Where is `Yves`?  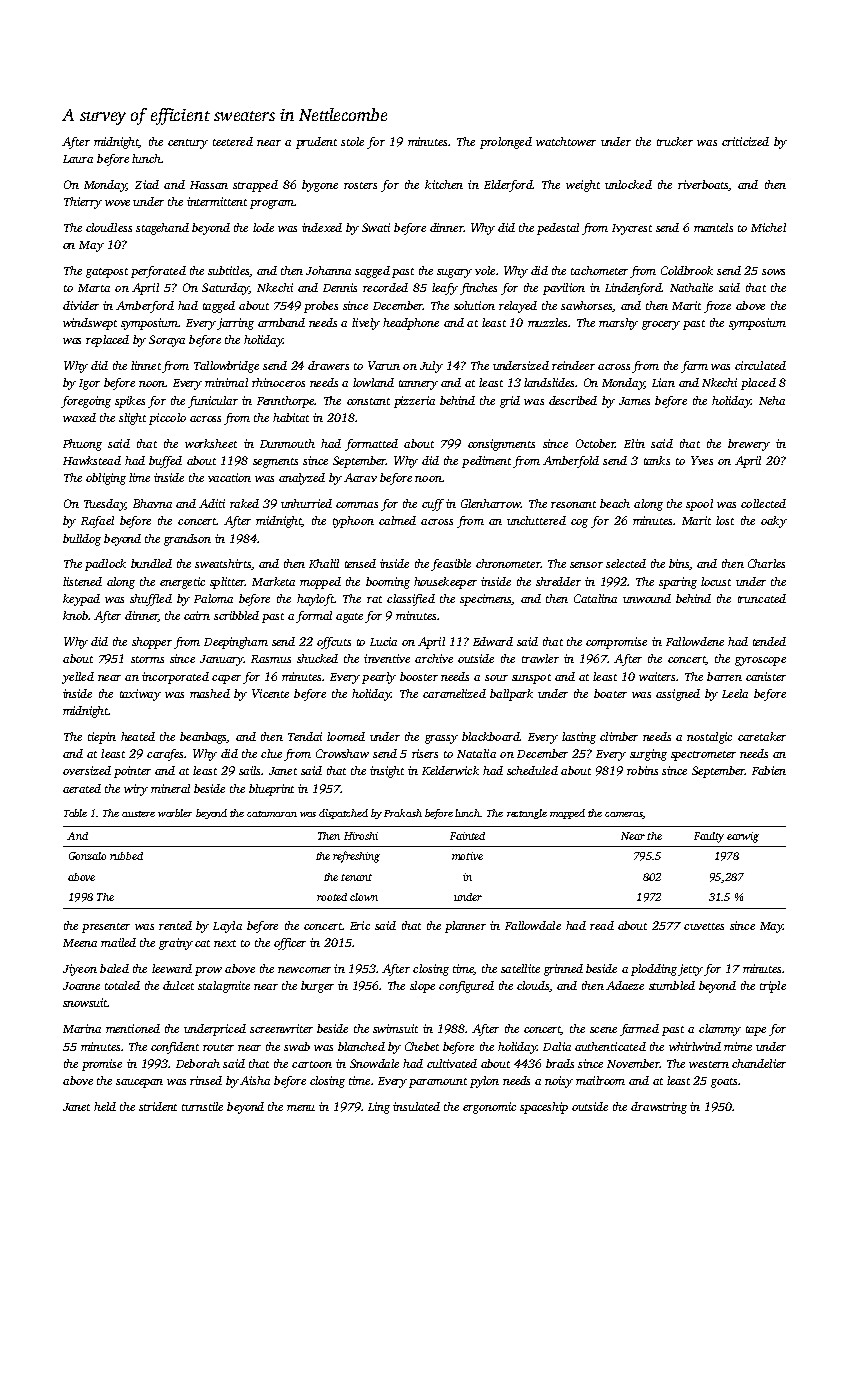 Yves is located at coordinates (702, 460).
